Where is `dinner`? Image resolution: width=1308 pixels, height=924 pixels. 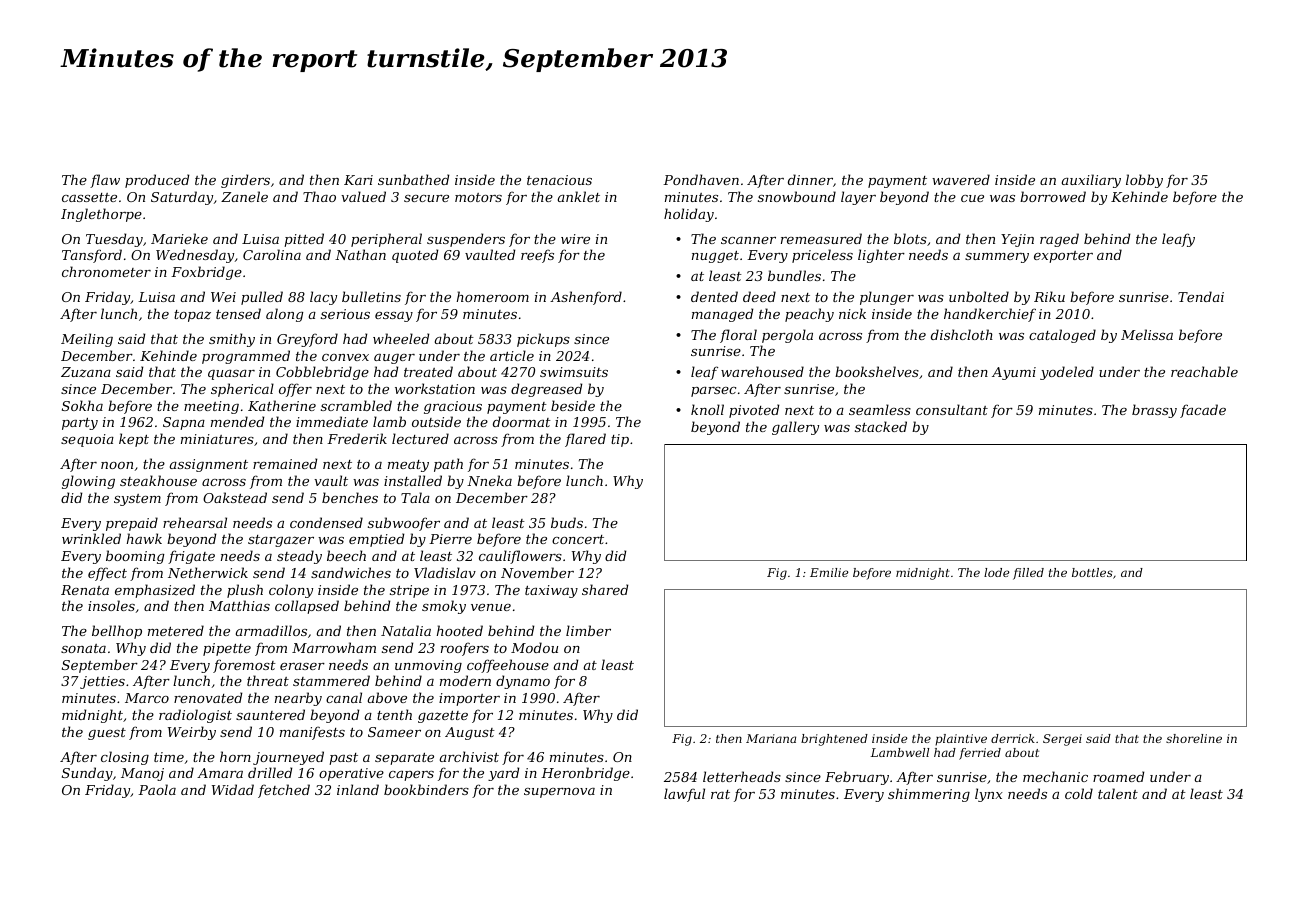
dinner is located at coordinates (810, 179).
